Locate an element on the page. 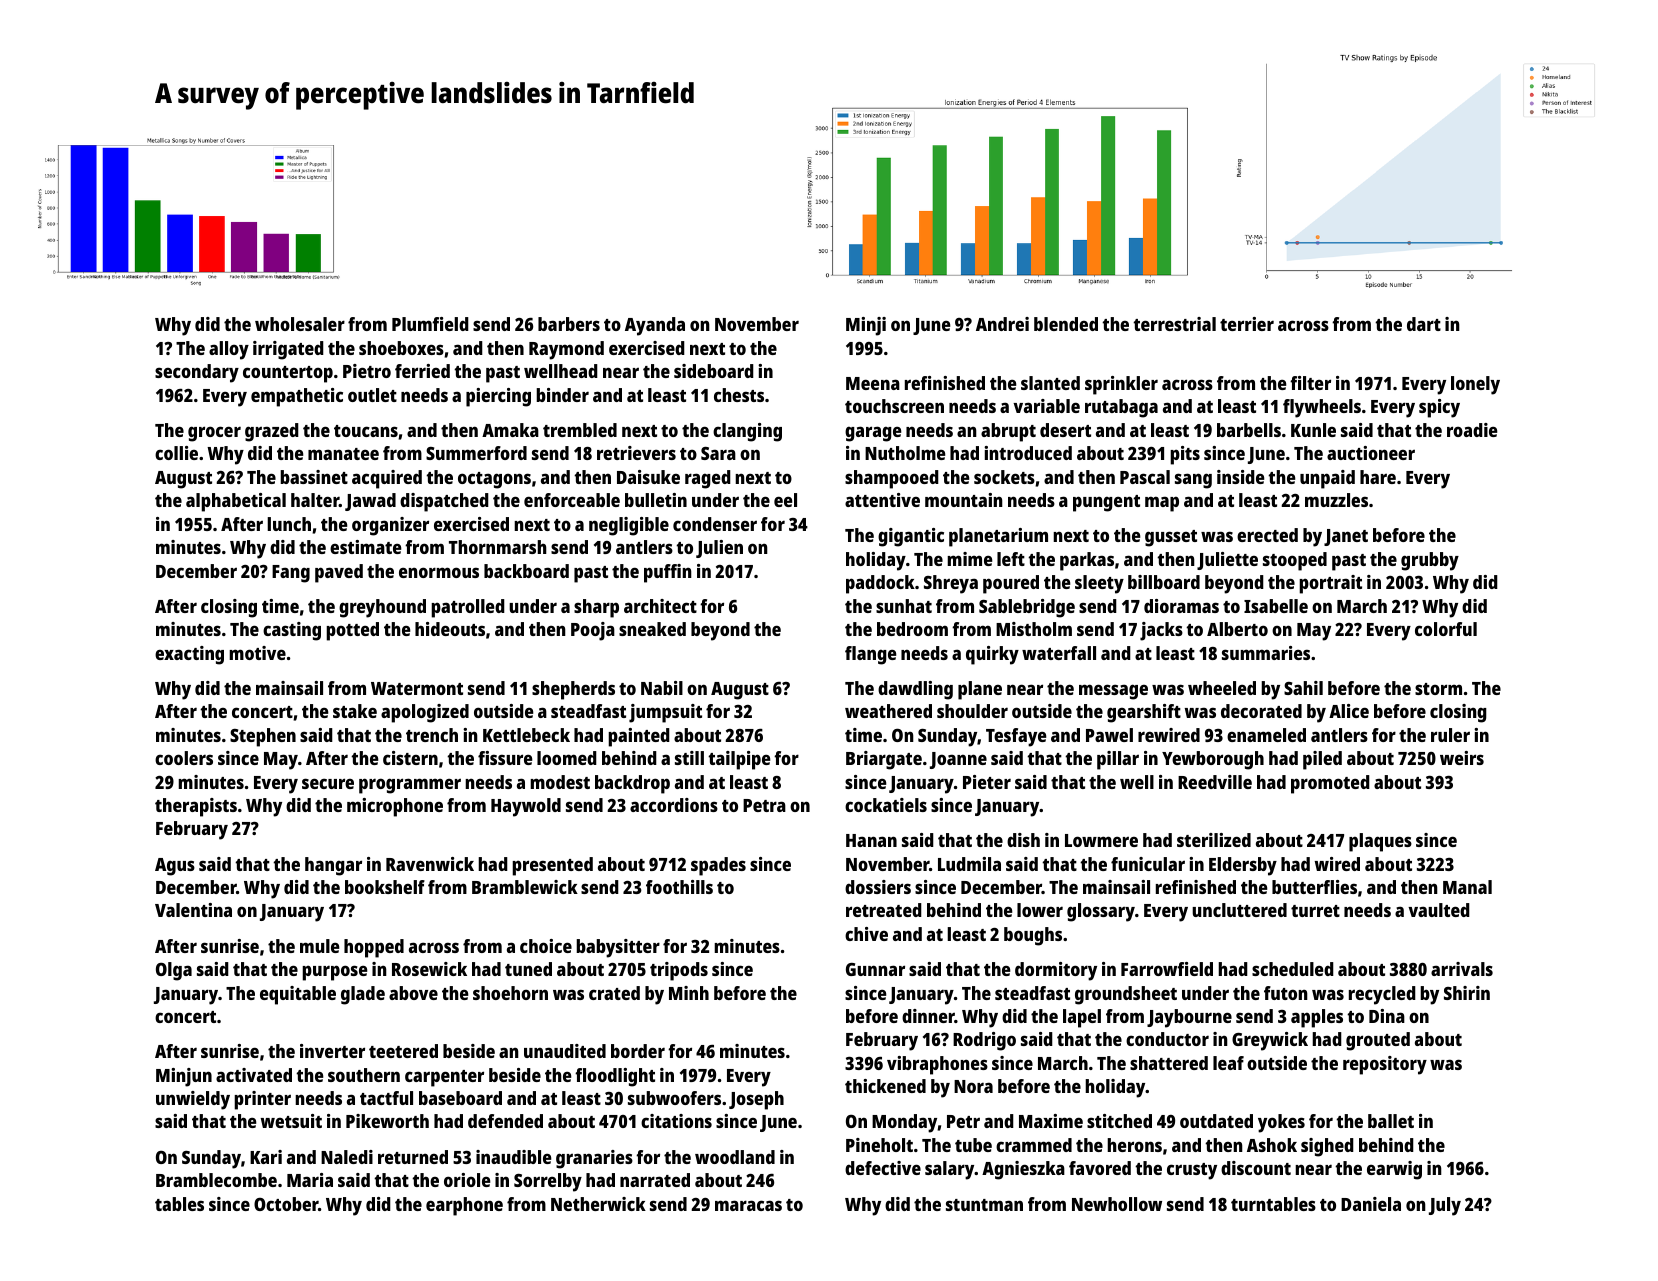  earwig is located at coordinates (1394, 1170).
